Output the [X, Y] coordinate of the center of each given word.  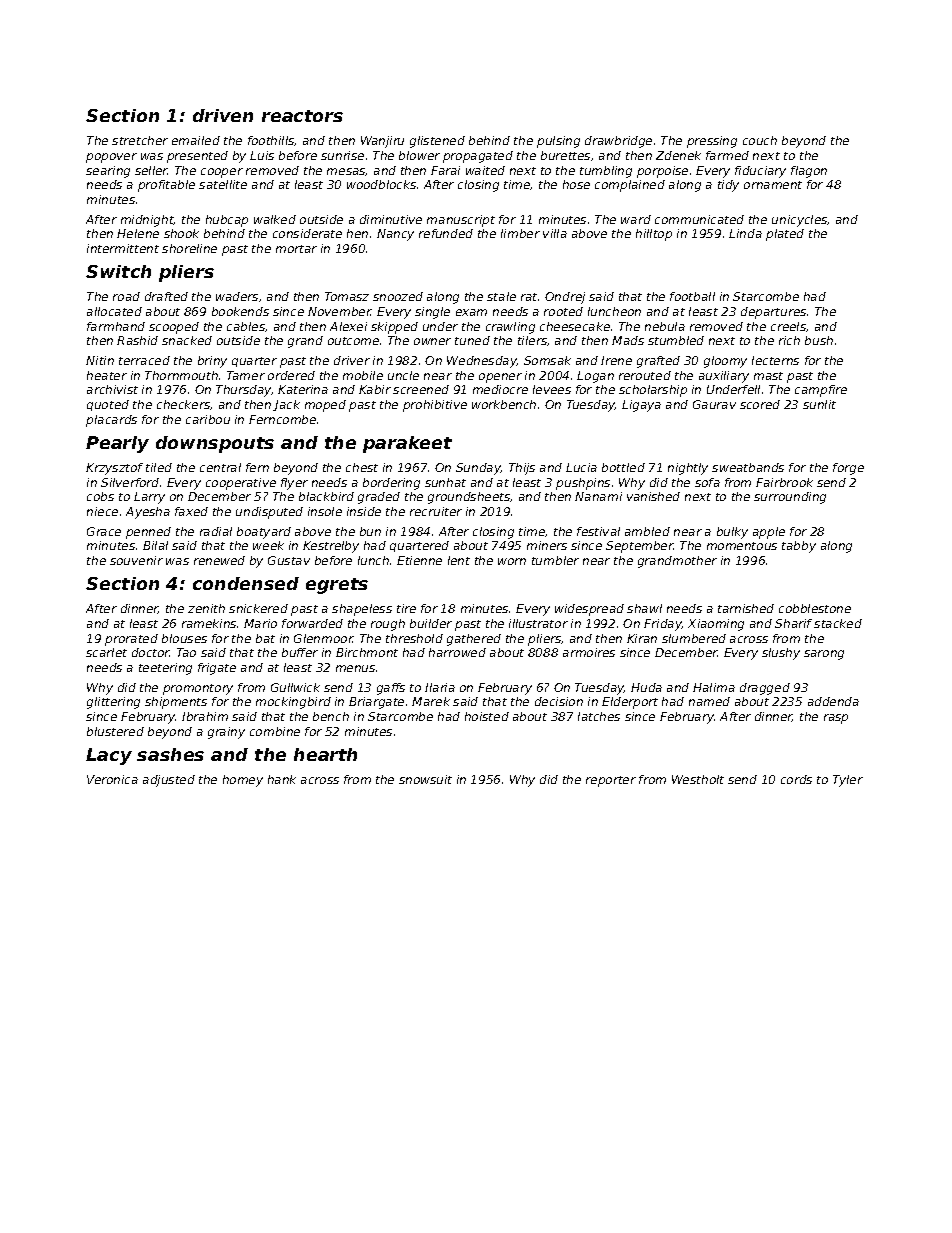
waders [237, 296]
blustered [115, 731]
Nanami [598, 496]
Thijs [522, 469]
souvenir [136, 560]
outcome [353, 341]
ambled [647, 531]
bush [819, 340]
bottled [623, 467]
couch [760, 140]
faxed [191, 511]
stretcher [140, 140]
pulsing [558, 142]
